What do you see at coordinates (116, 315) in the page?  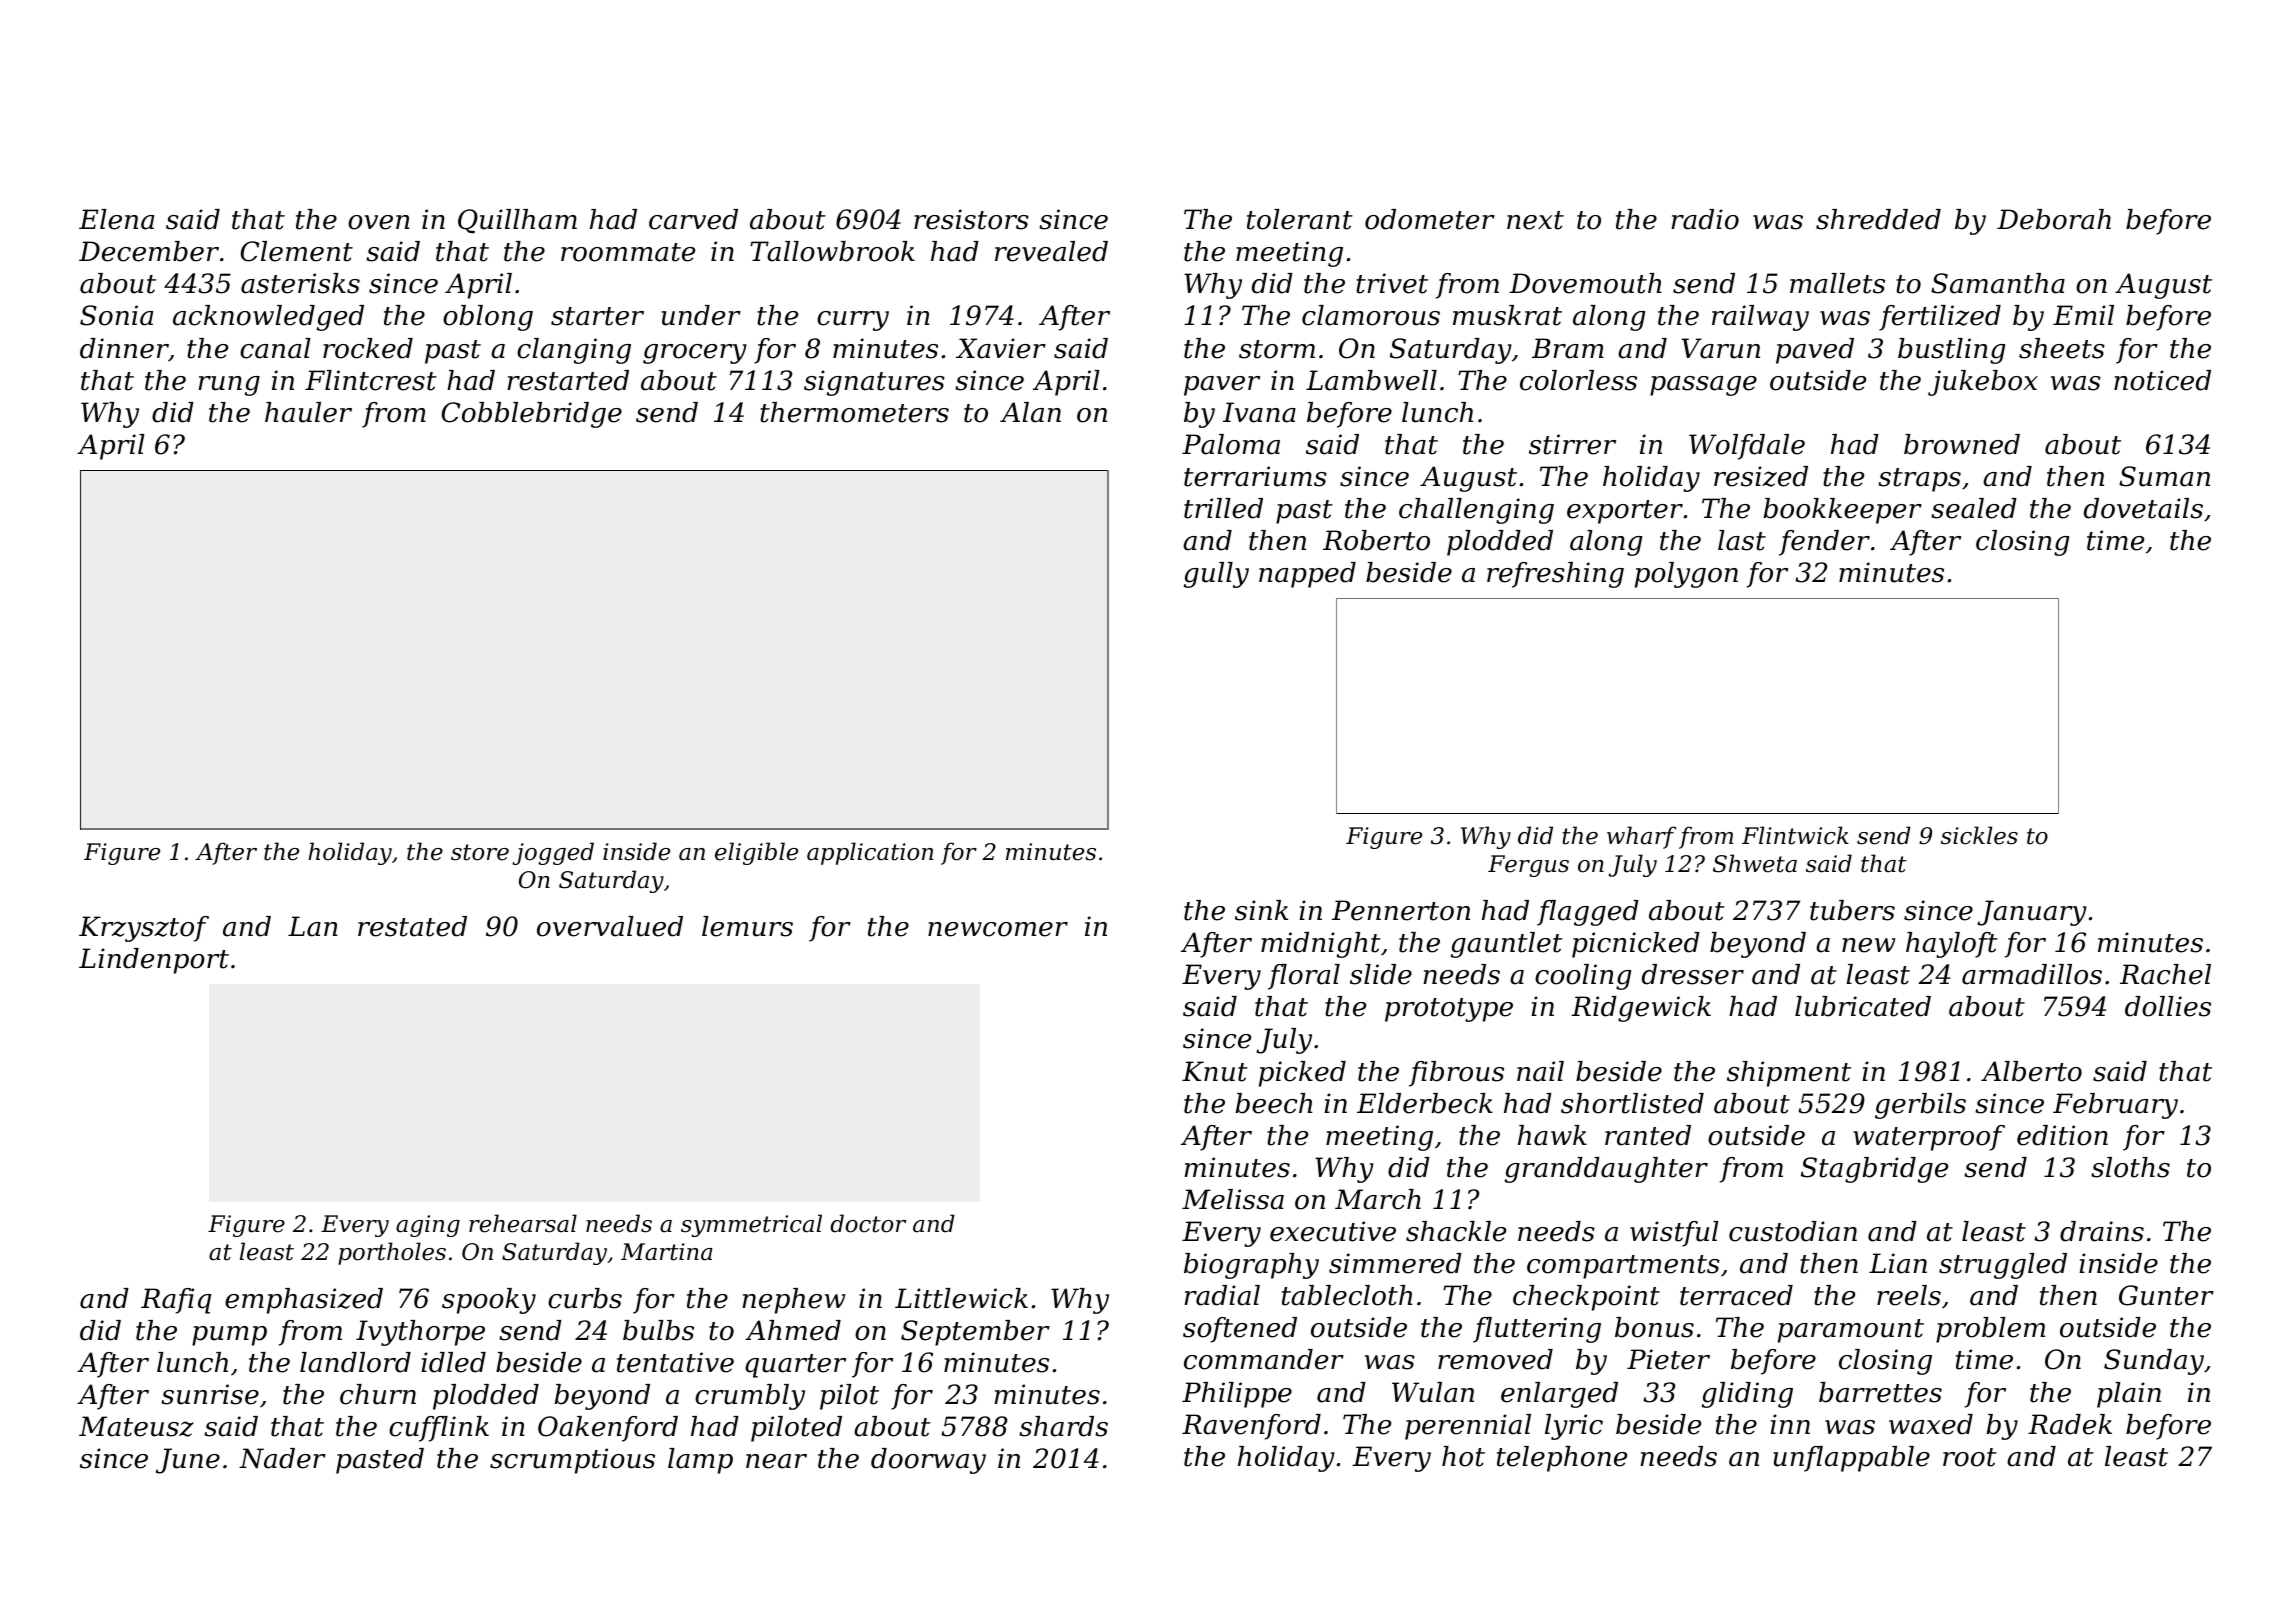 I see `Sonia` at bounding box center [116, 315].
